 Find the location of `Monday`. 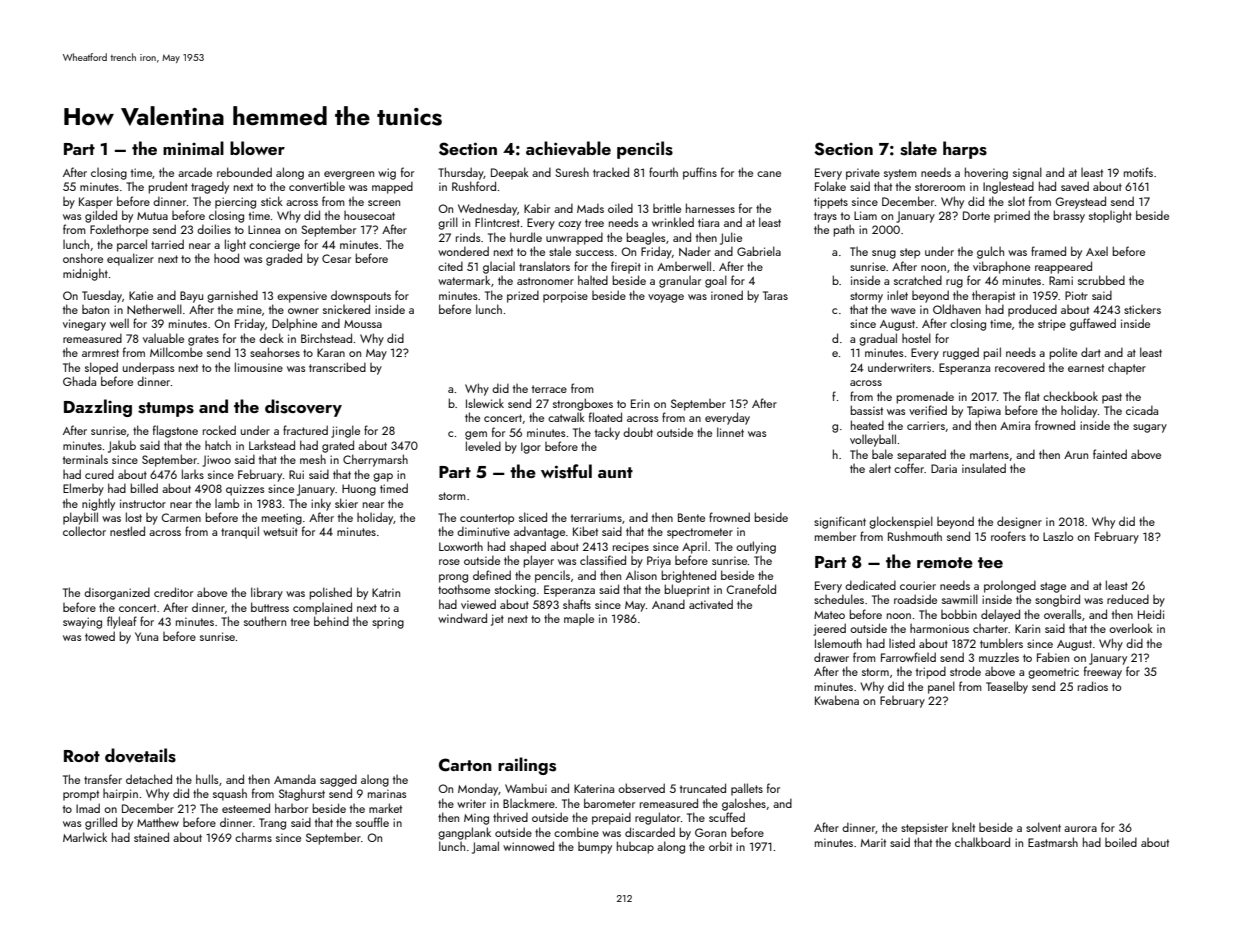

Monday is located at coordinates (478, 789).
